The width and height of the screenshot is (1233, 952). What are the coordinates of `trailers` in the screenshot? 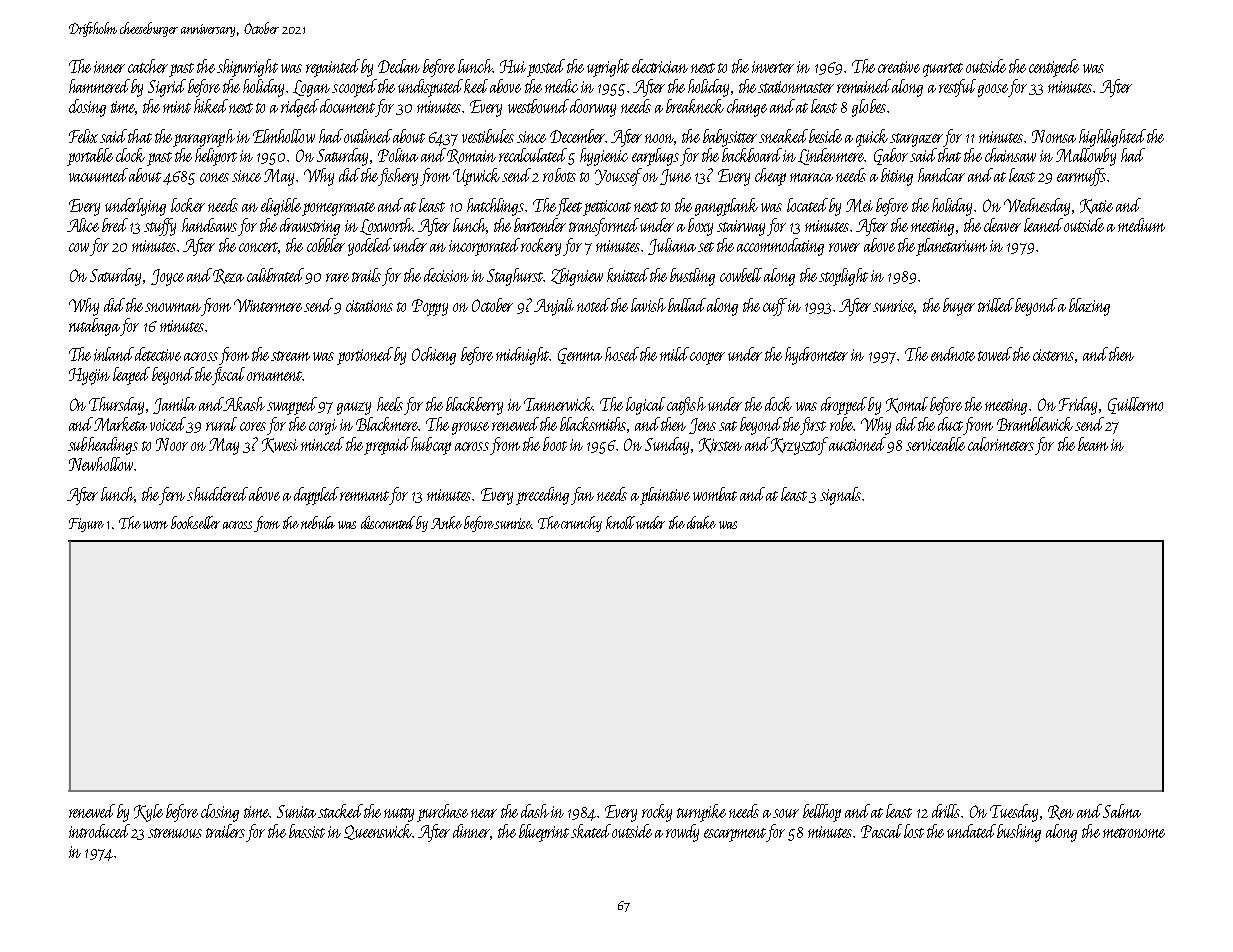 It's located at (225, 831).
